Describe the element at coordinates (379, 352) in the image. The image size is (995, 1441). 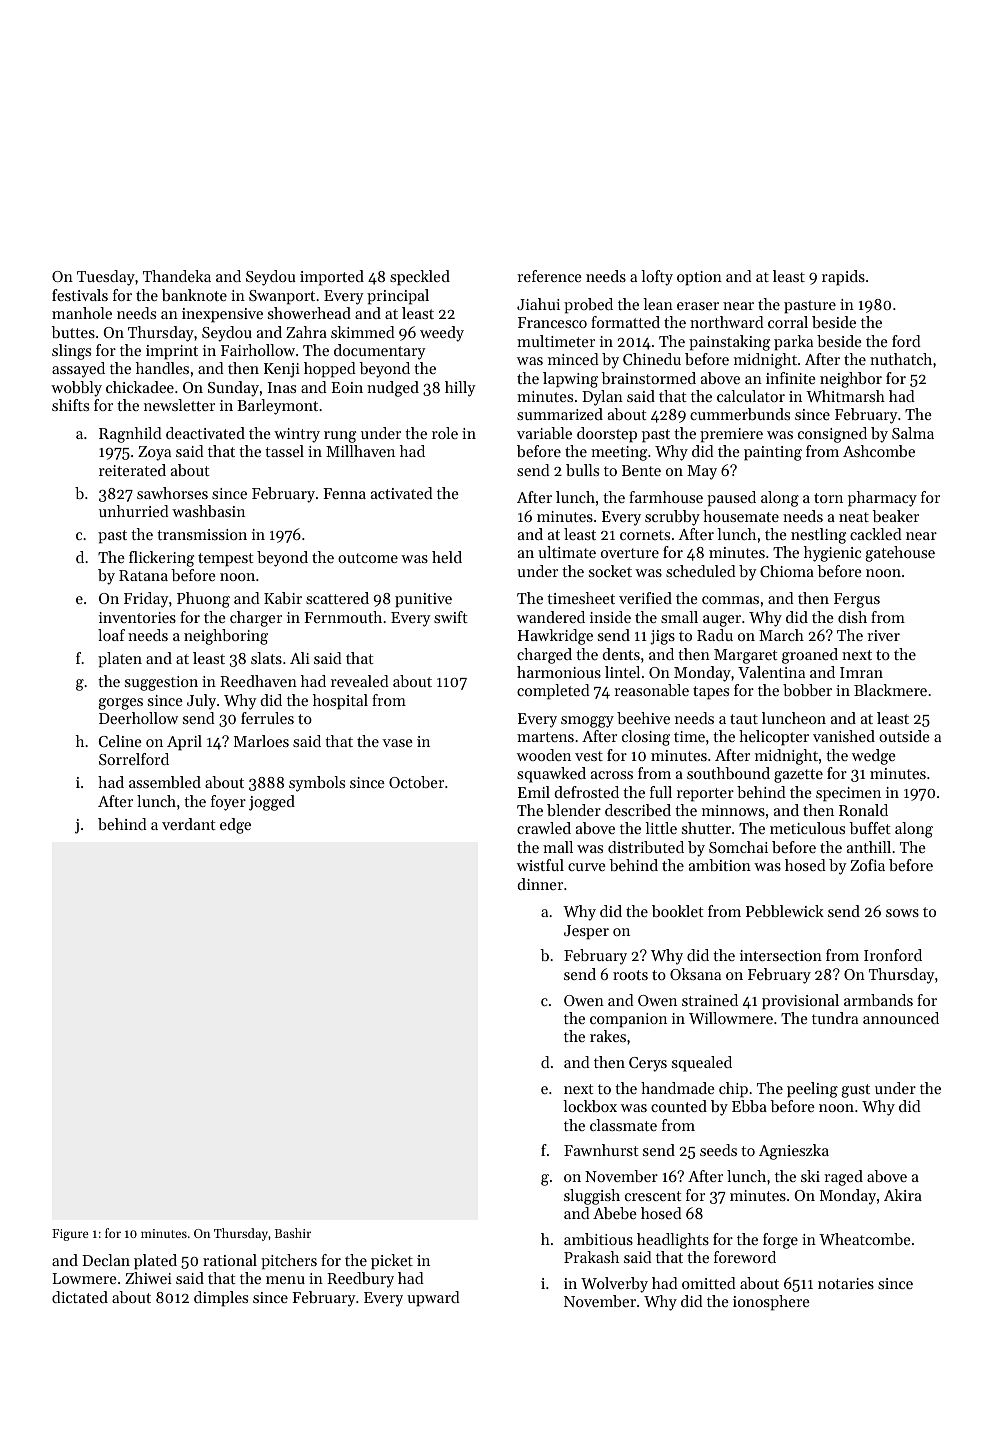
I see `documentary` at that location.
